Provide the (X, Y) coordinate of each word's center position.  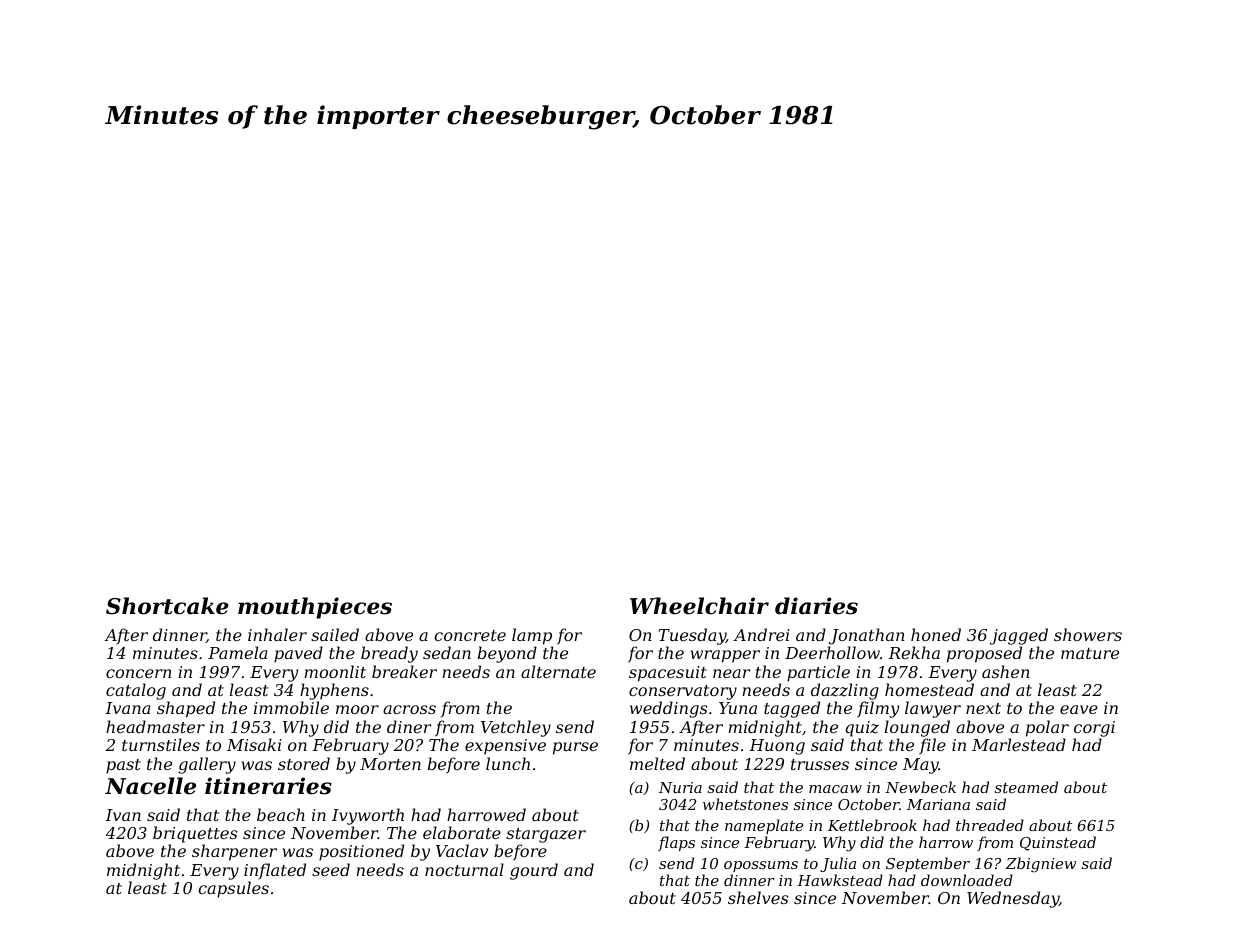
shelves (758, 897)
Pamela (237, 652)
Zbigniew (1041, 865)
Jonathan (867, 636)
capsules (233, 889)
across (409, 709)
